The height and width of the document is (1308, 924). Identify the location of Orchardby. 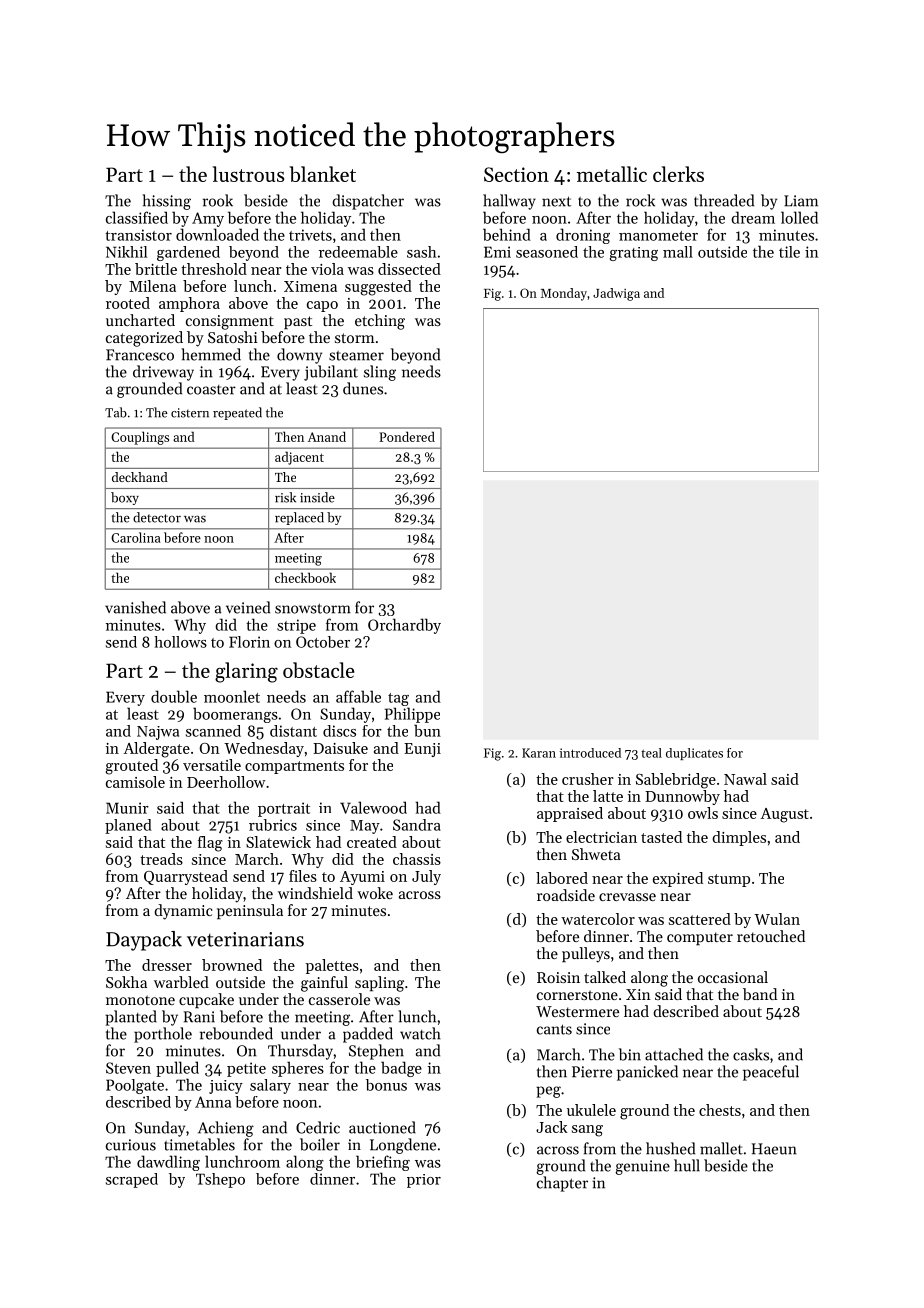
(404, 626).
